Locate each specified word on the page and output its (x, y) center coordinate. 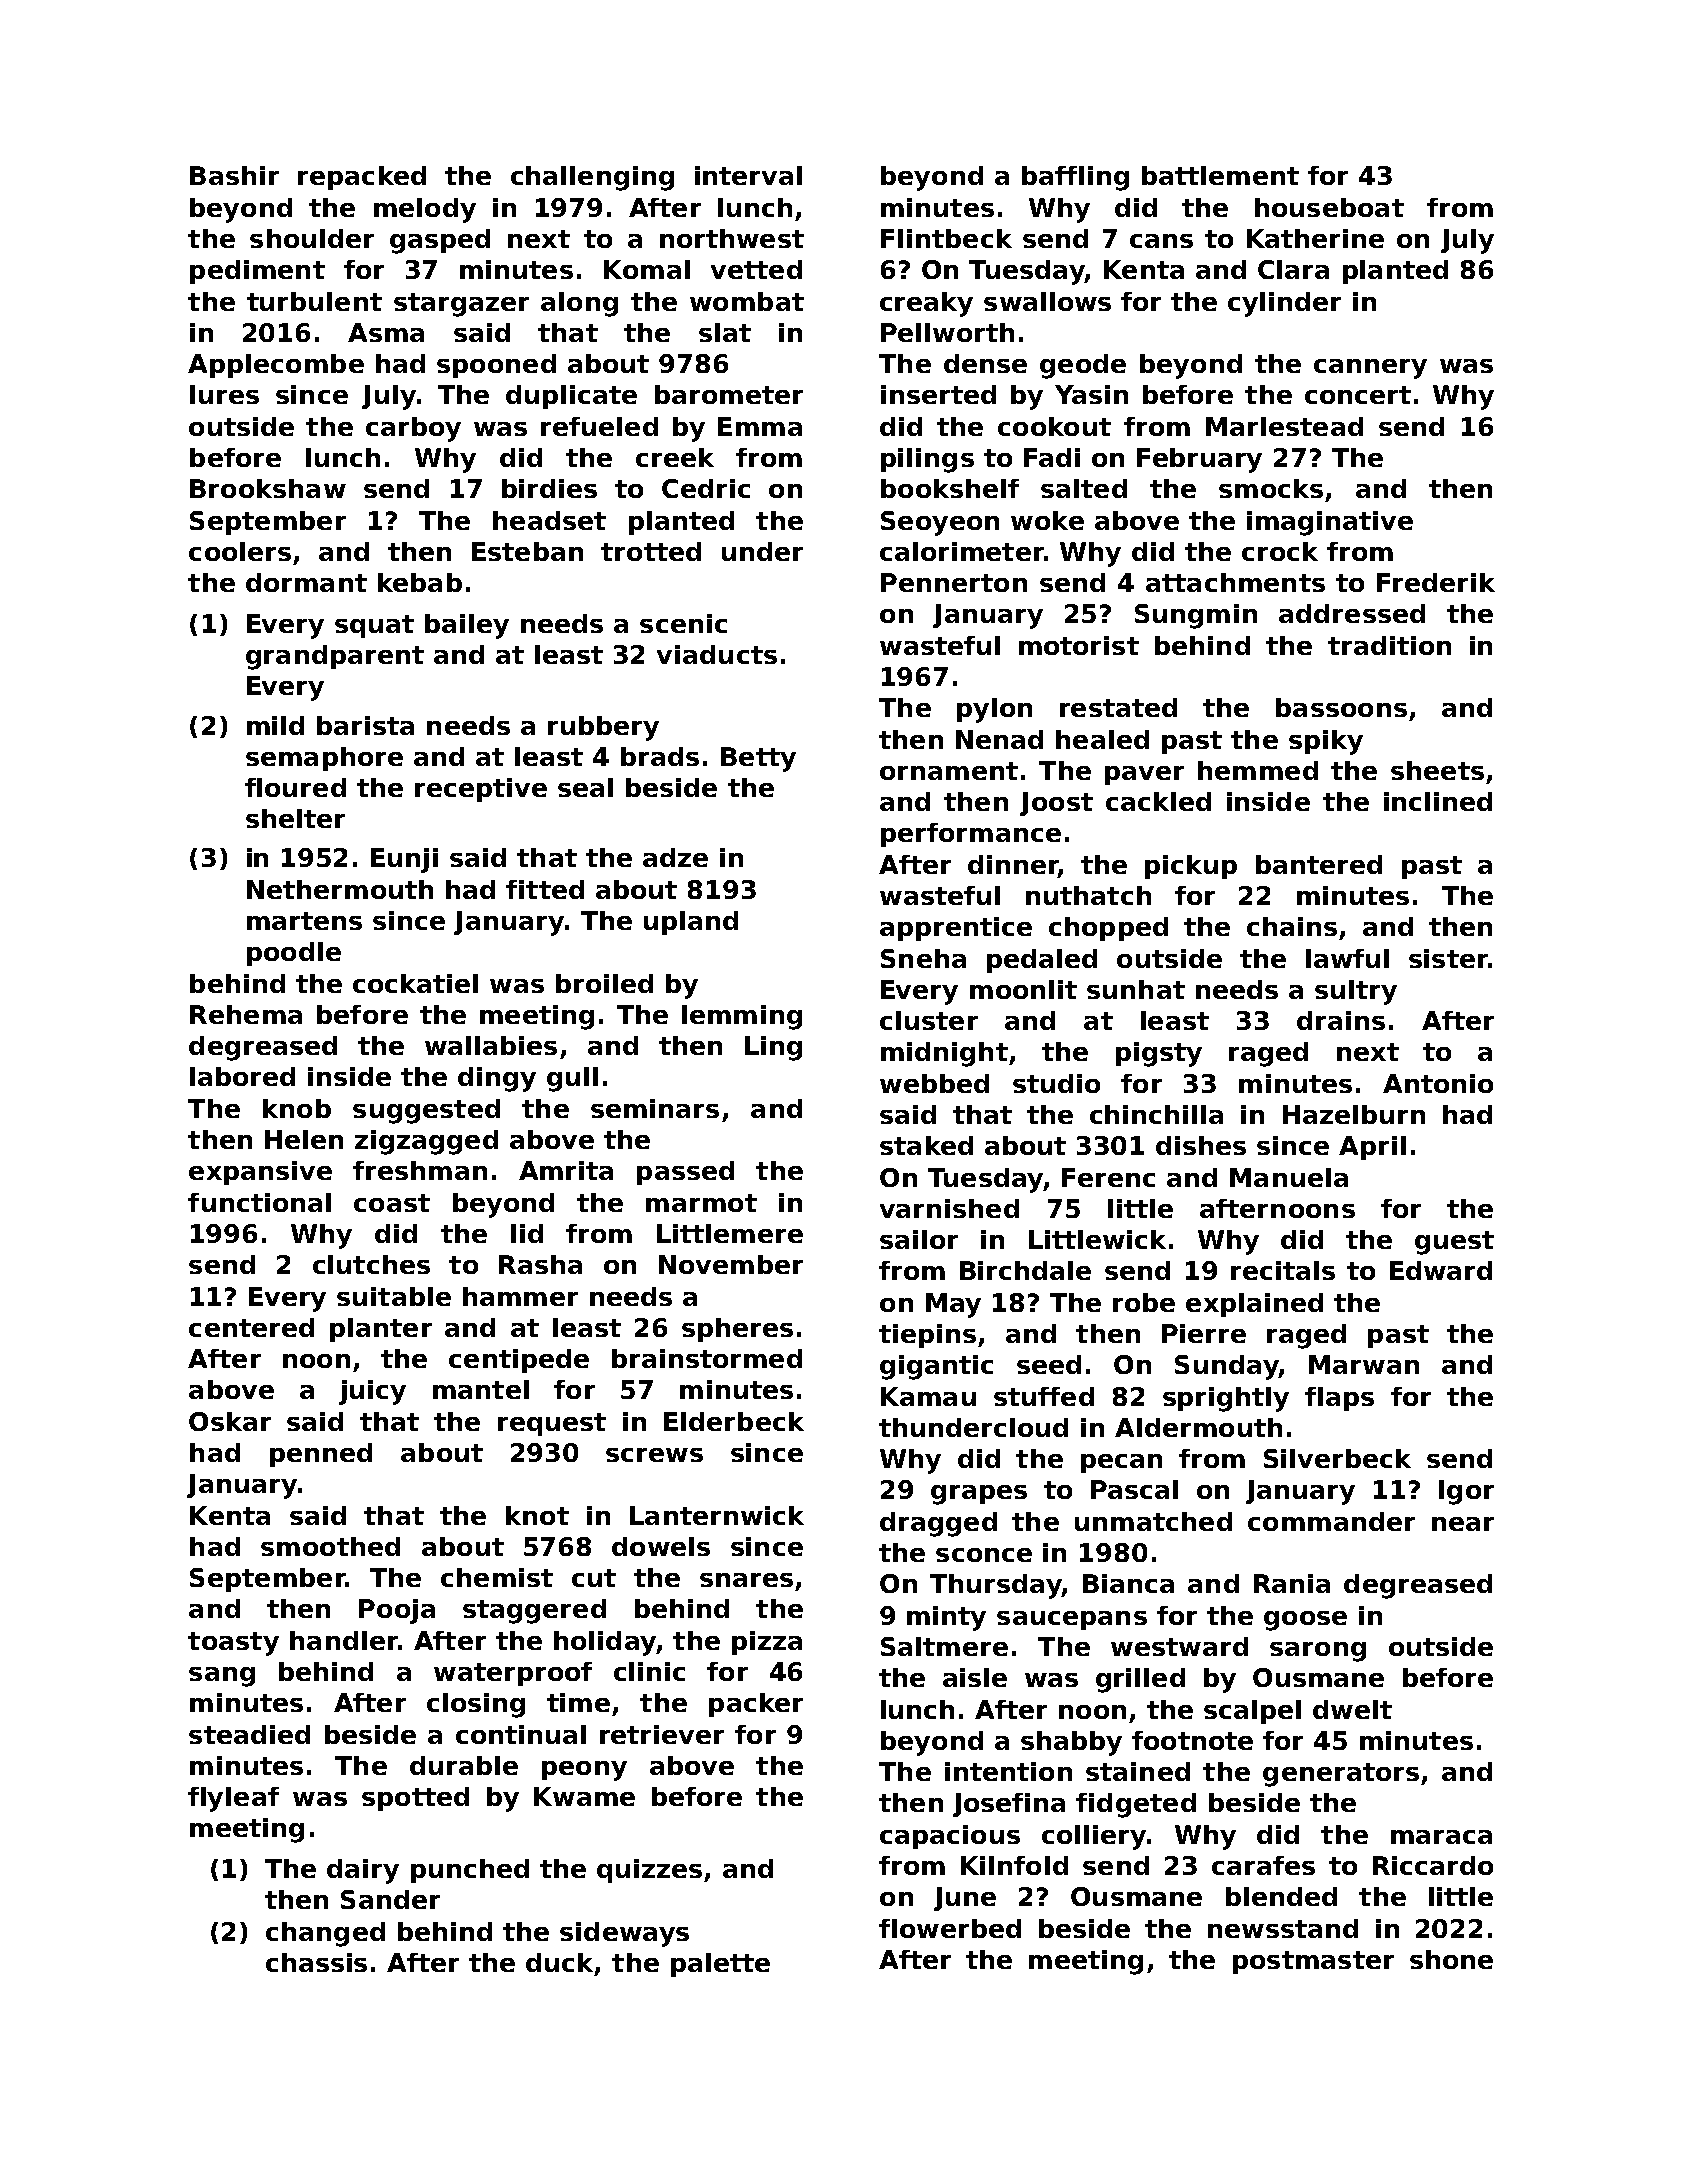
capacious (950, 1837)
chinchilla (1156, 1114)
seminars (655, 1108)
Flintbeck (946, 238)
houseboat (1329, 207)
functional (259, 1202)
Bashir (234, 175)
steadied (249, 1734)
